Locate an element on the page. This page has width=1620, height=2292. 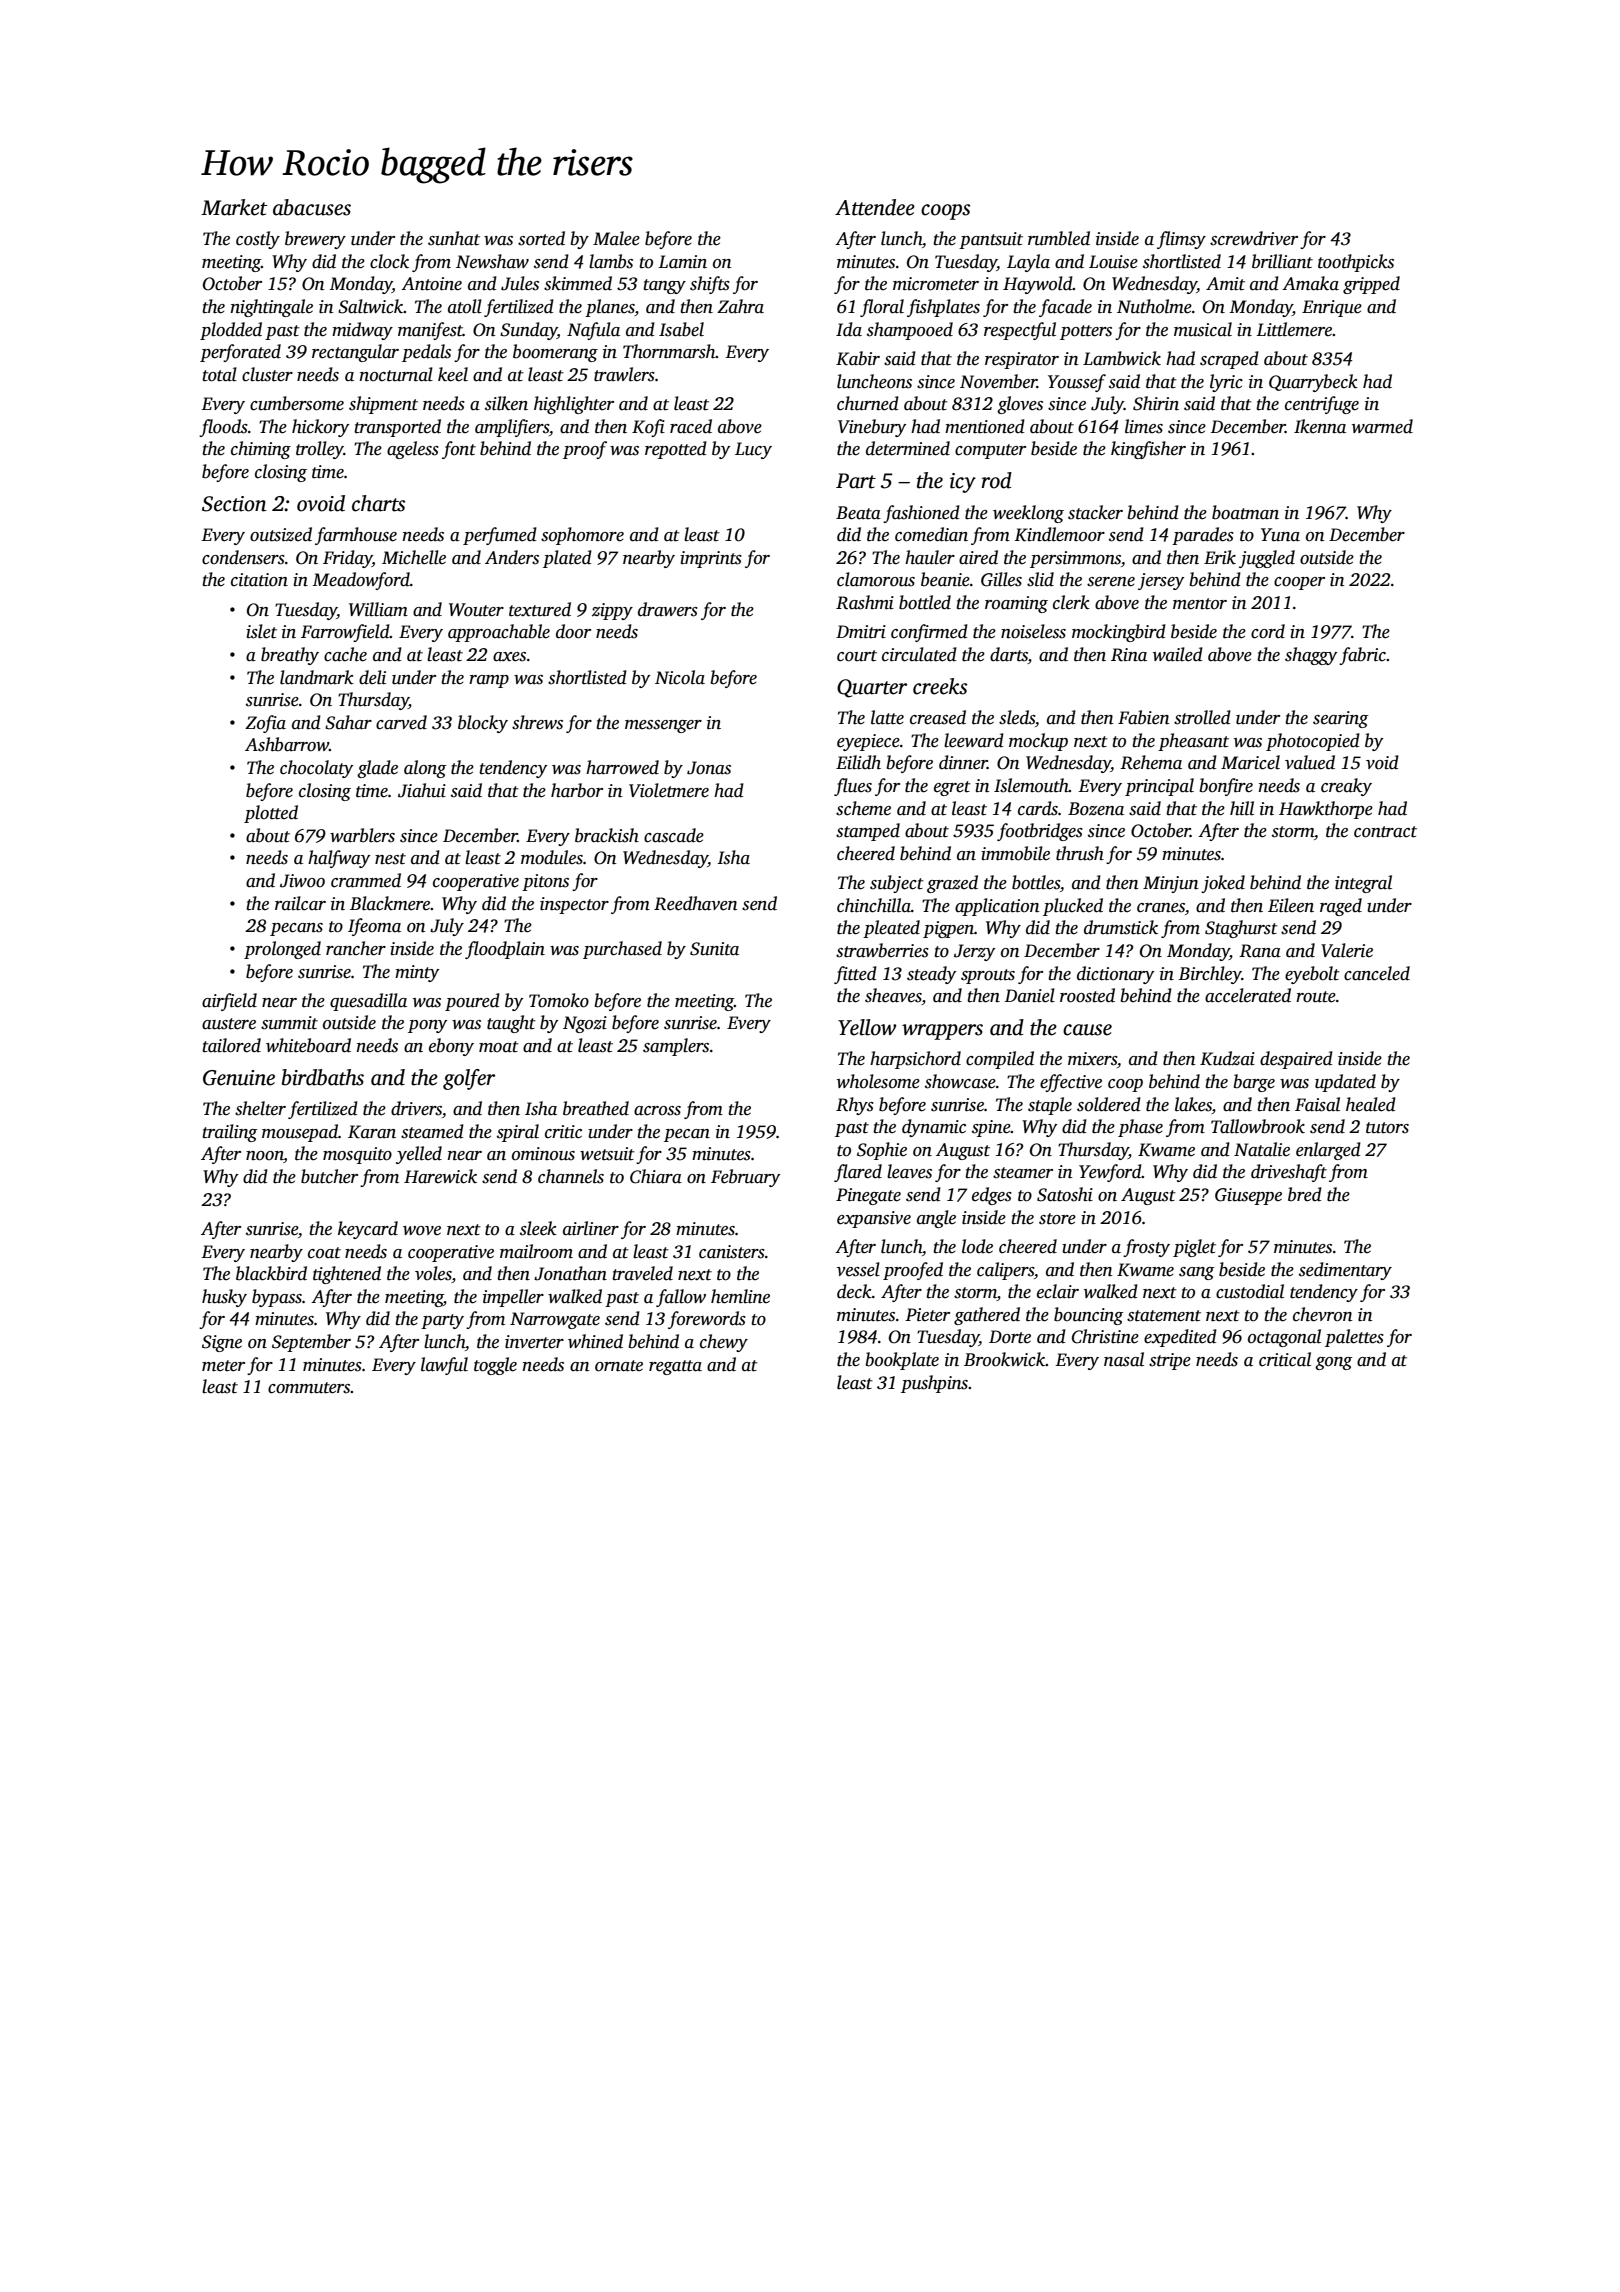
barge is located at coordinates (1254, 1083).
